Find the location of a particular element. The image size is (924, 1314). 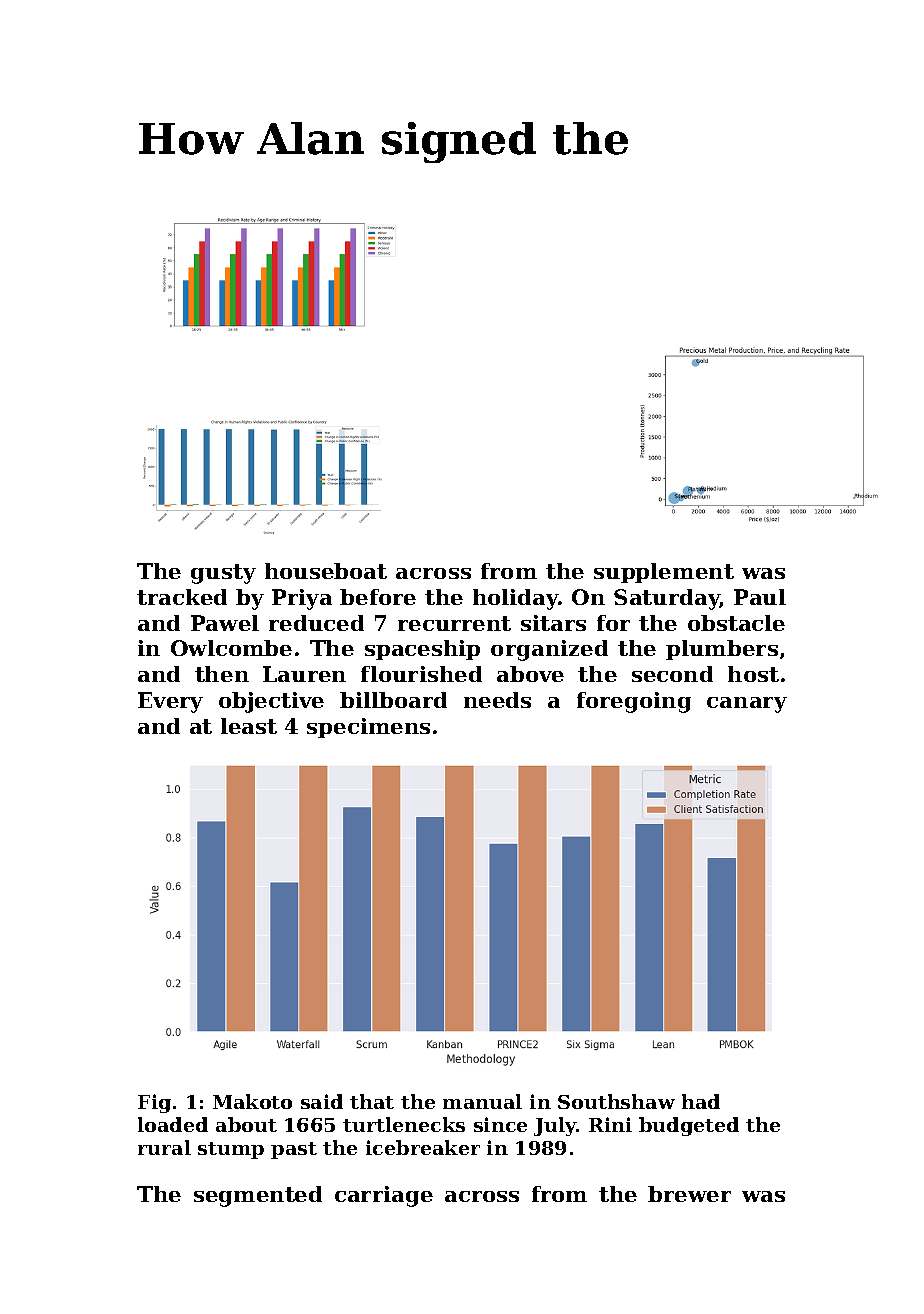

least is located at coordinates (249, 726).
